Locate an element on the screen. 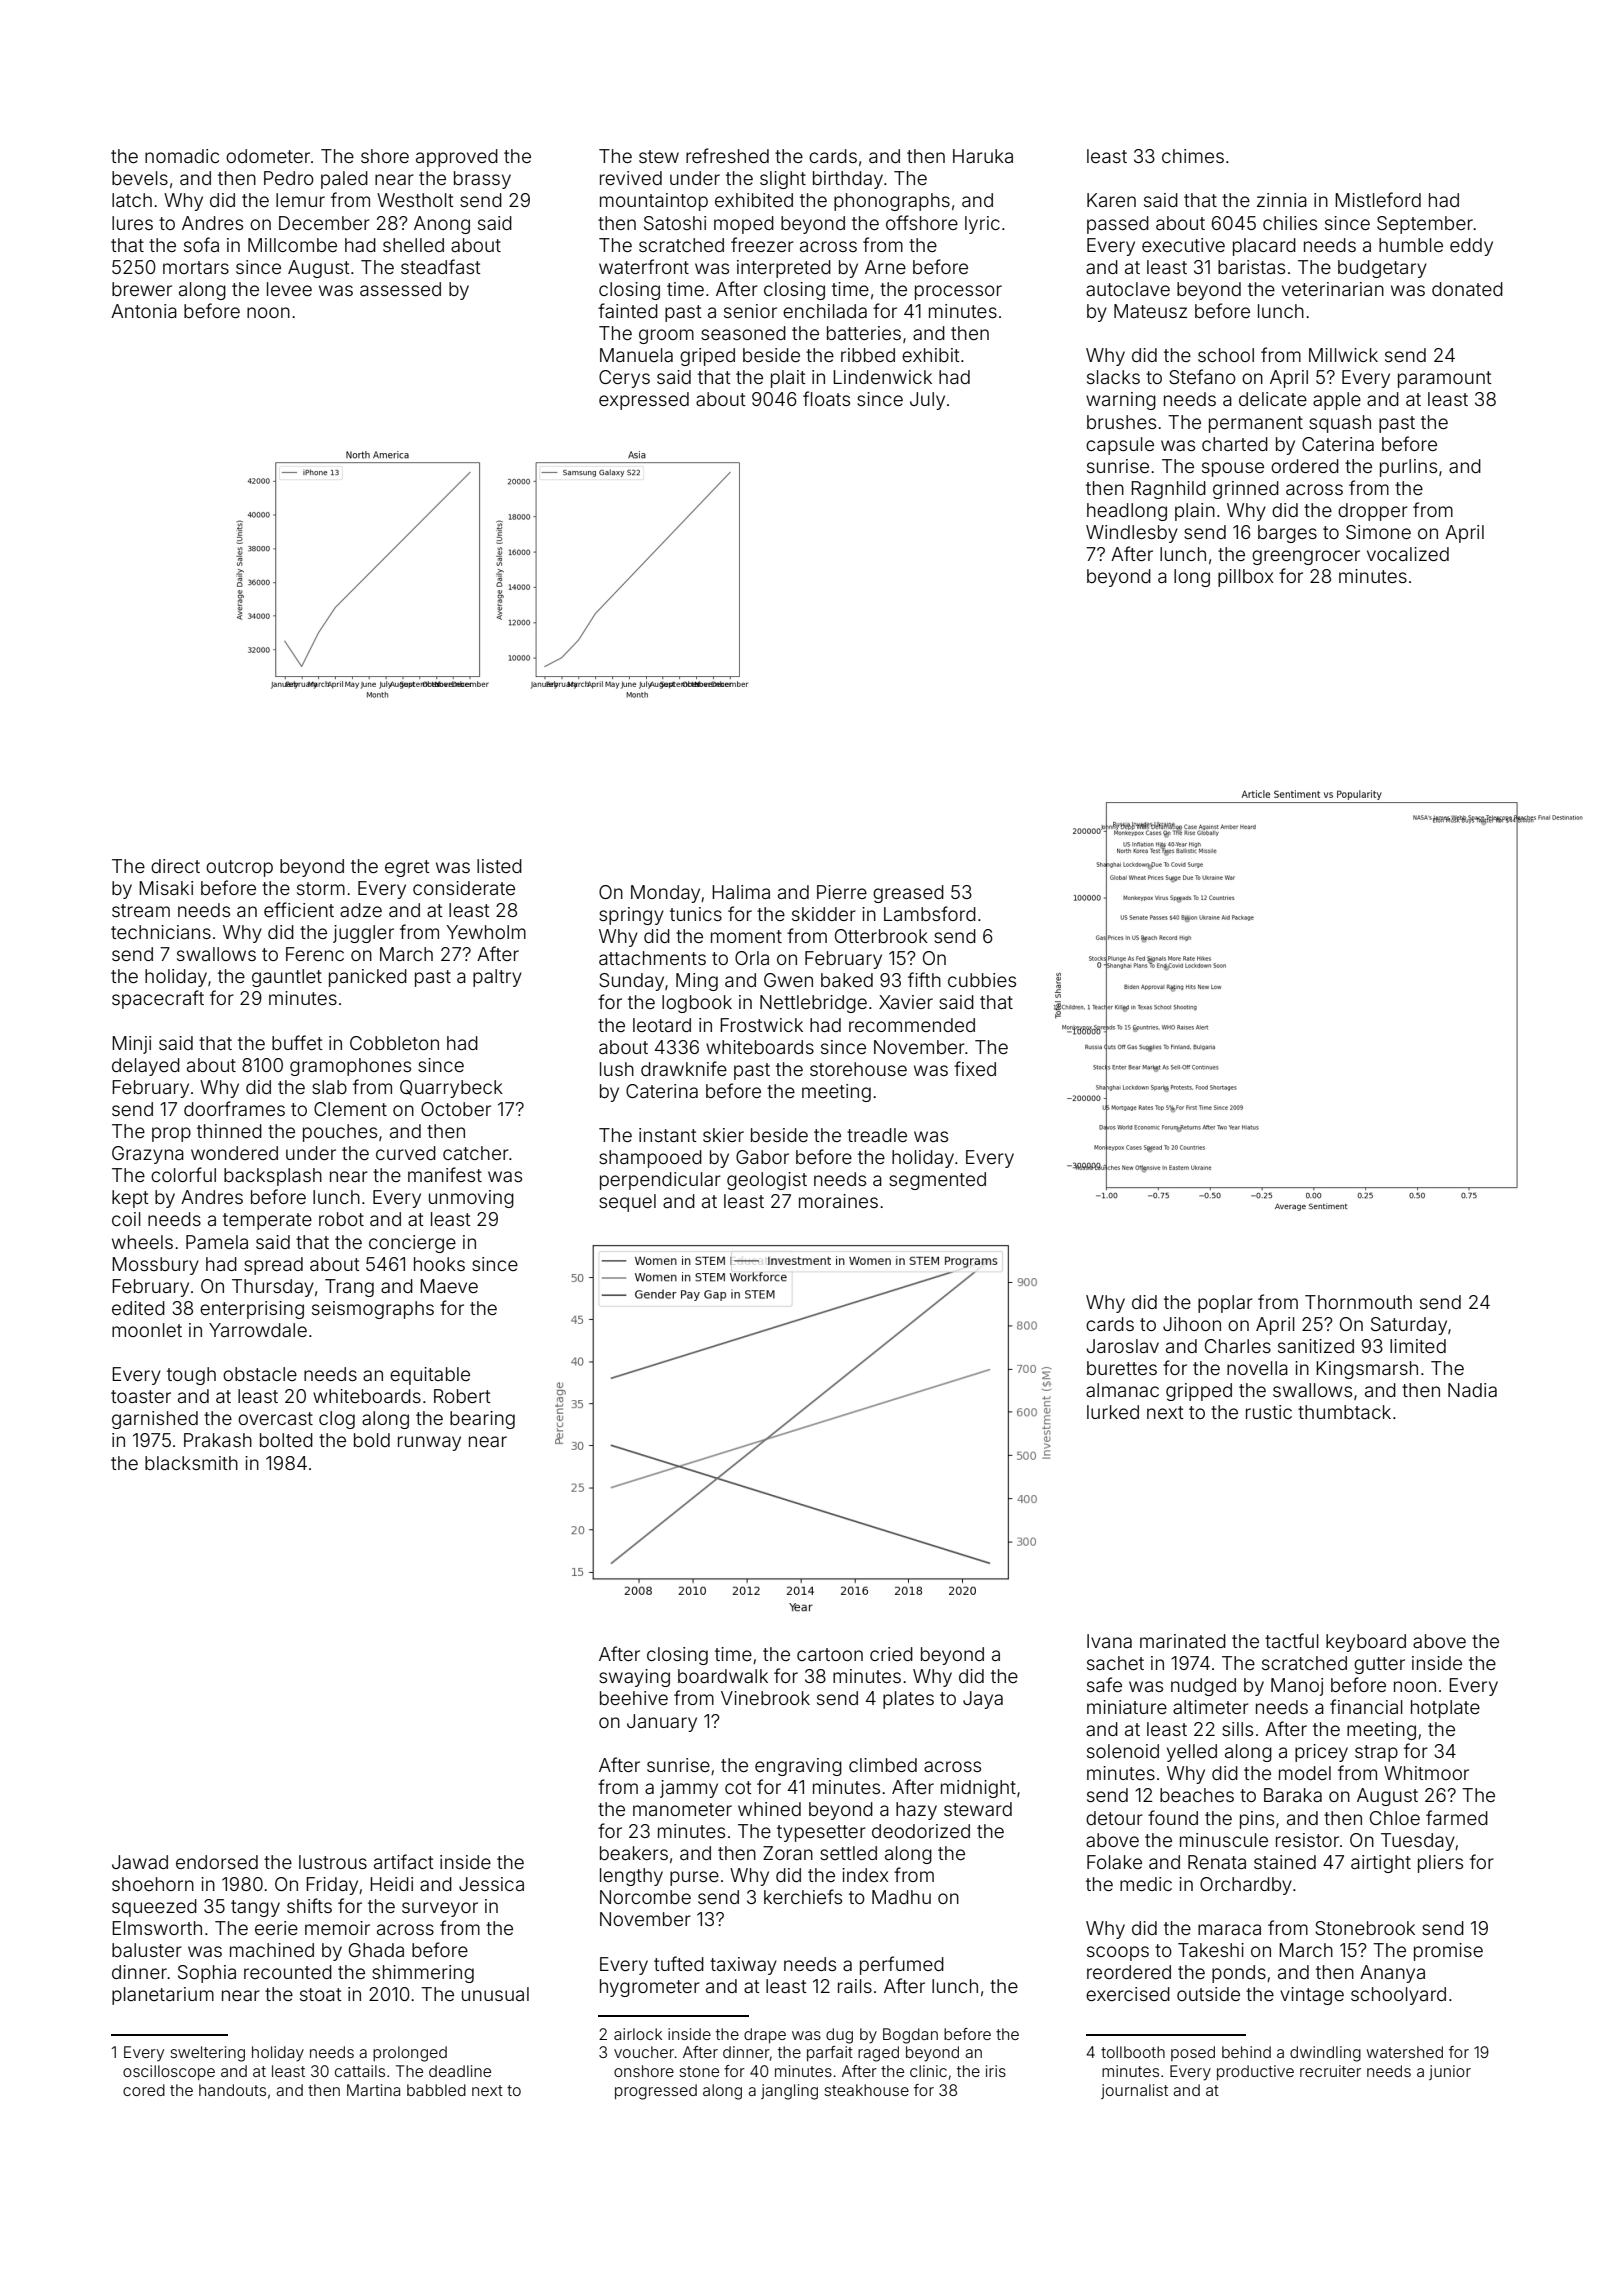  boardwalk is located at coordinates (723, 1676).
